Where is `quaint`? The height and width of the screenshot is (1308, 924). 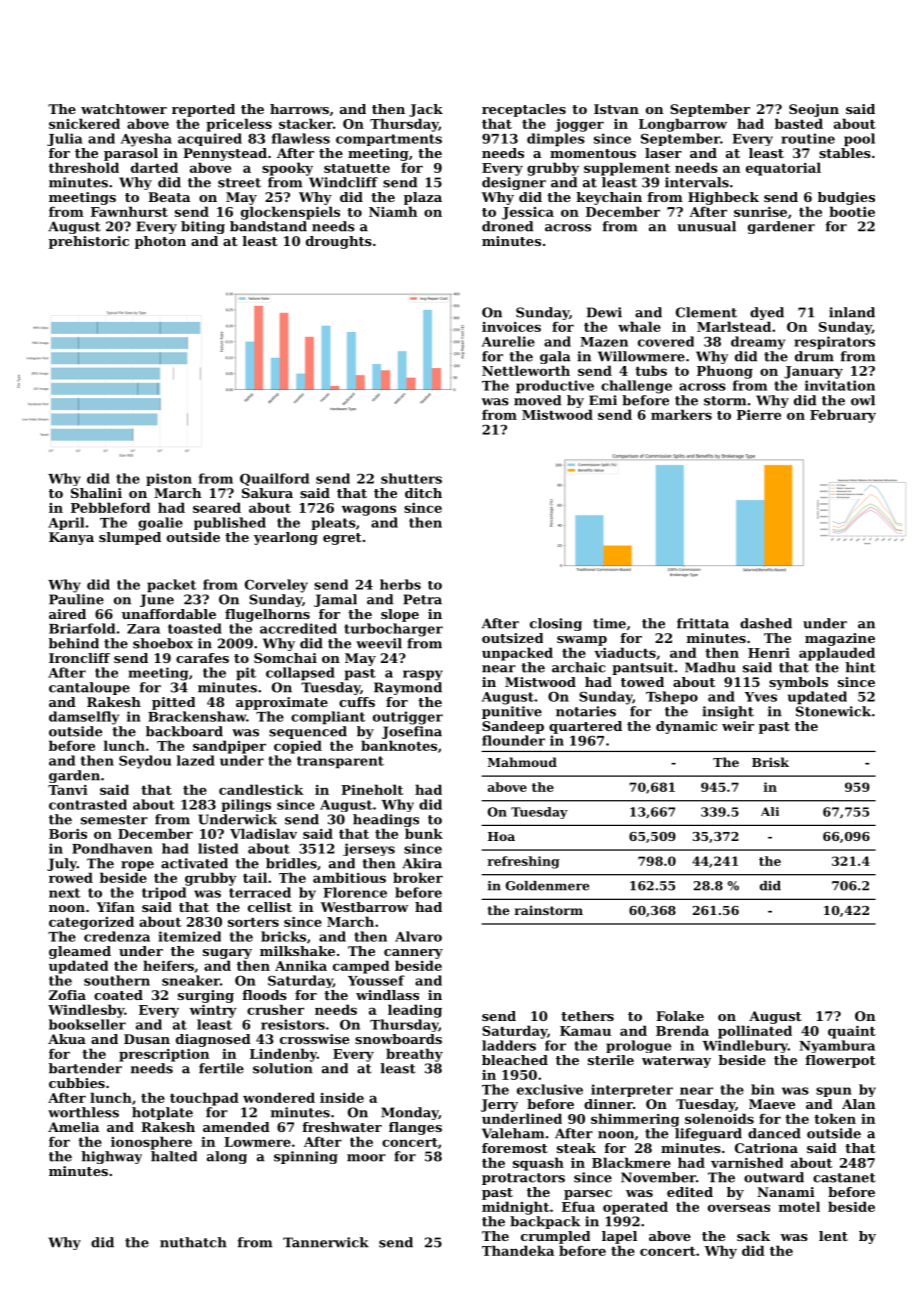
quaint is located at coordinates (852, 1032).
